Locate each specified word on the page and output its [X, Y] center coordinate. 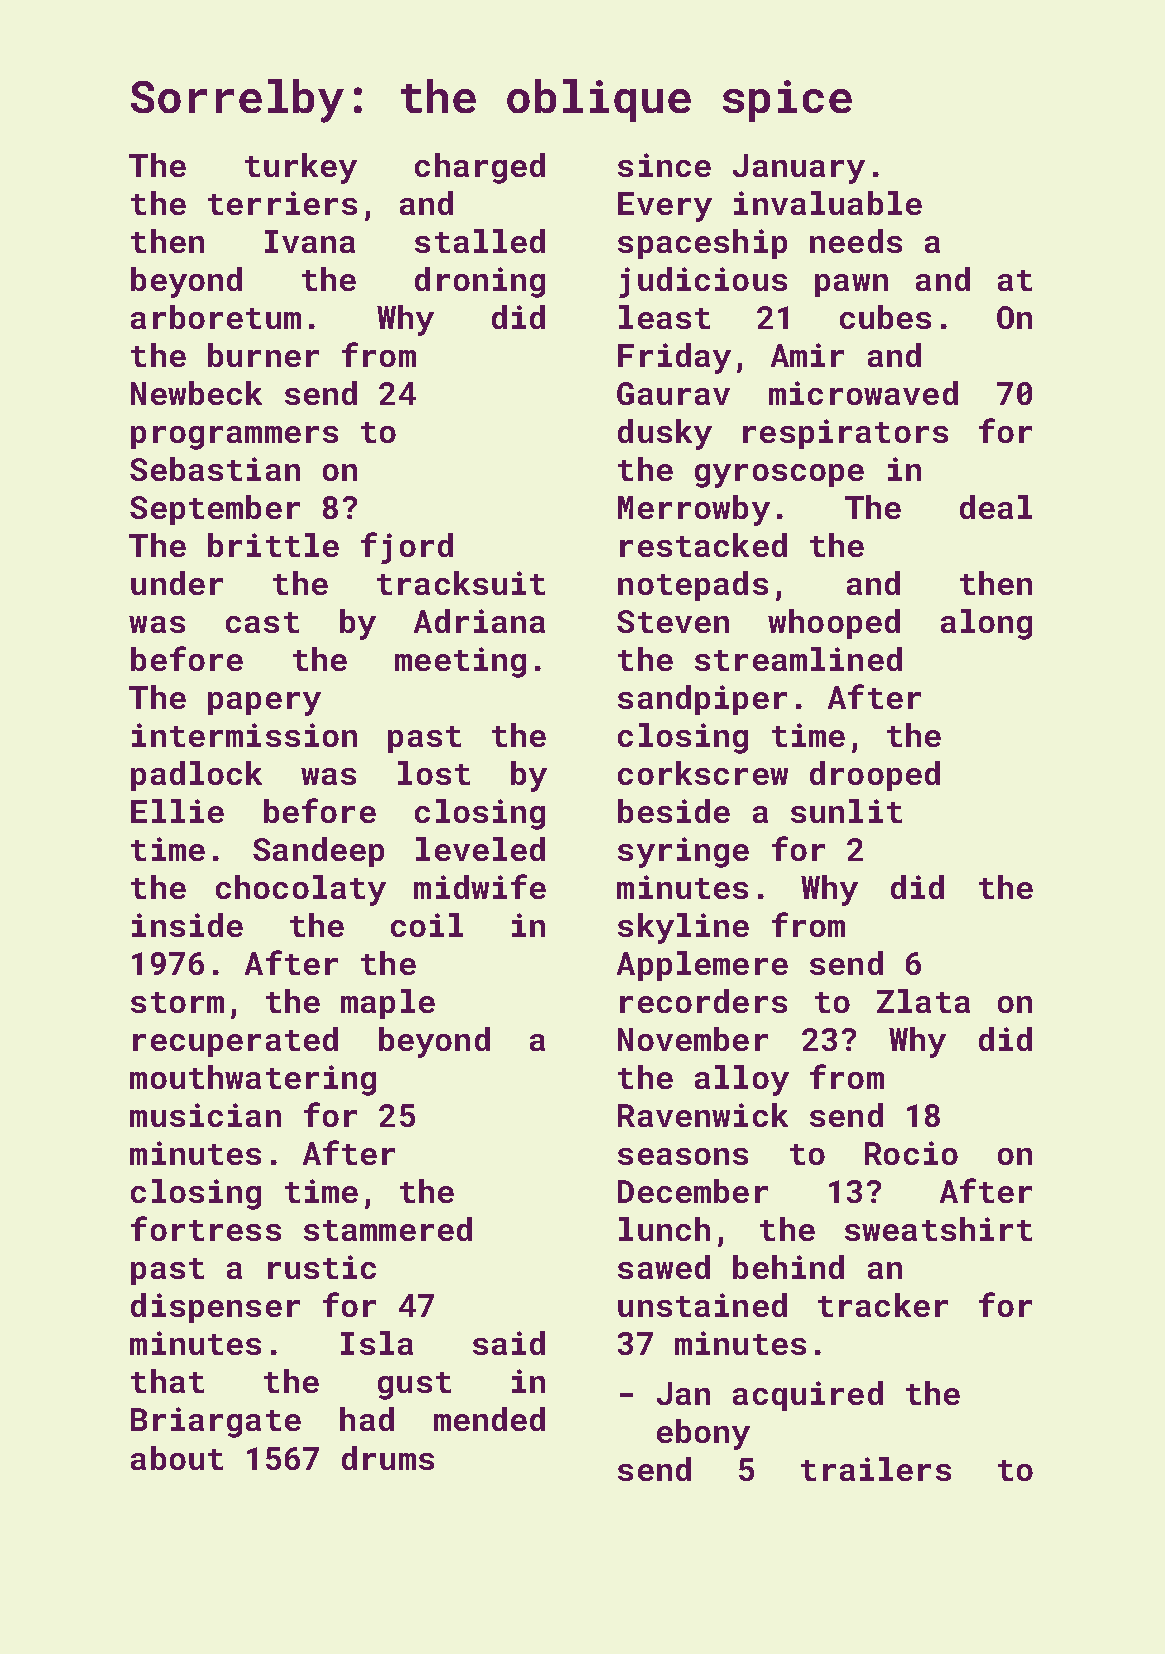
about [177, 1458]
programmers [234, 438]
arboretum [216, 317]
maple [388, 1004]
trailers [876, 1469]
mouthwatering [253, 1080]
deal [996, 507]
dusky [665, 434]
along [986, 624]
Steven [673, 621]
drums [388, 1458]
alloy [742, 1080]
